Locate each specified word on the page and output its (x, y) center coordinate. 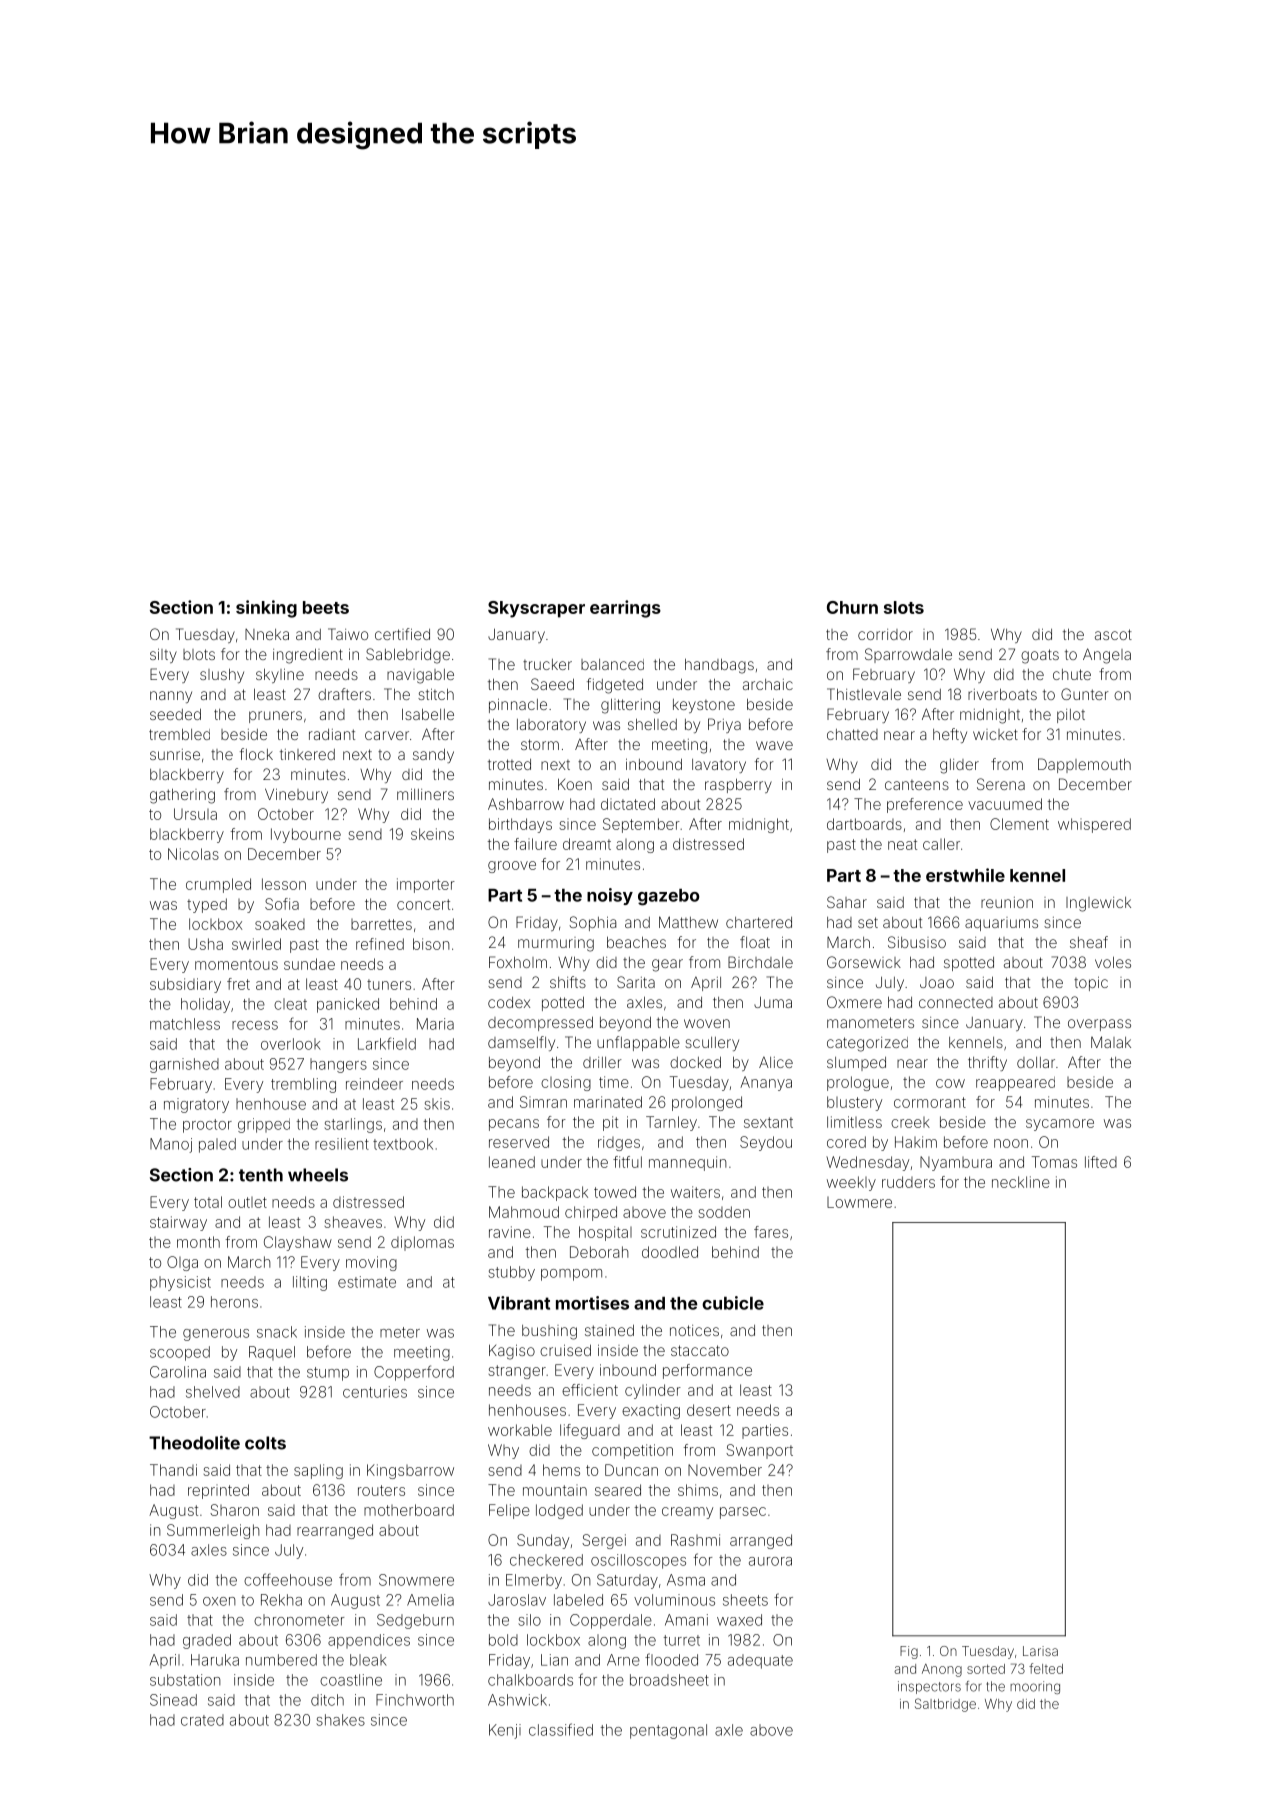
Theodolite (194, 1443)
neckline (1021, 1182)
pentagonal (668, 1731)
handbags (719, 666)
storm (540, 744)
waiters (695, 1192)
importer (426, 885)
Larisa (1040, 1651)
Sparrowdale (908, 655)
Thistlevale (864, 694)
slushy (222, 675)
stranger (517, 1372)
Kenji (505, 1731)
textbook (403, 1144)
